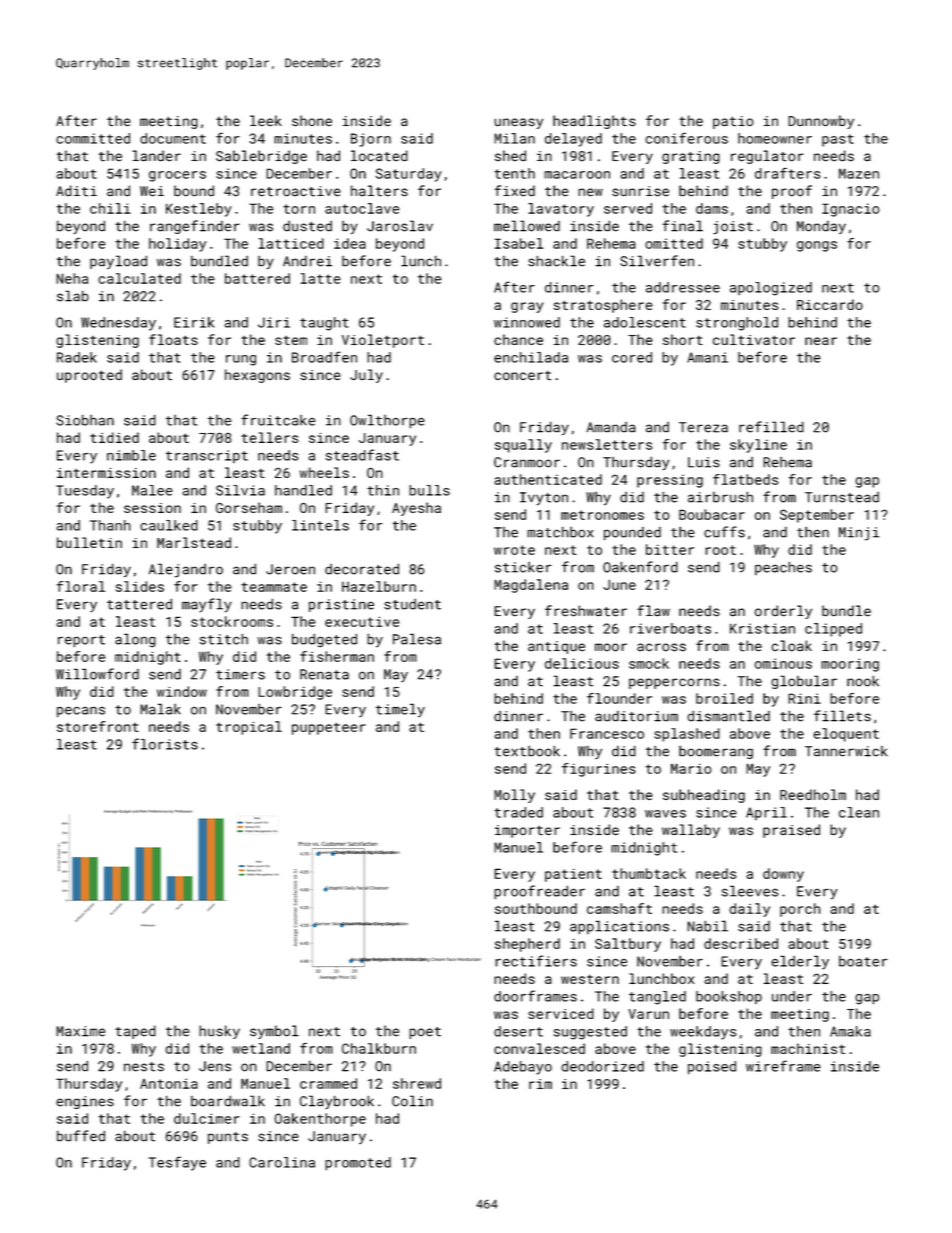 This screenshot has height=1233, width=952. What do you see at coordinates (707, 926) in the screenshot?
I see `Nabil` at bounding box center [707, 926].
